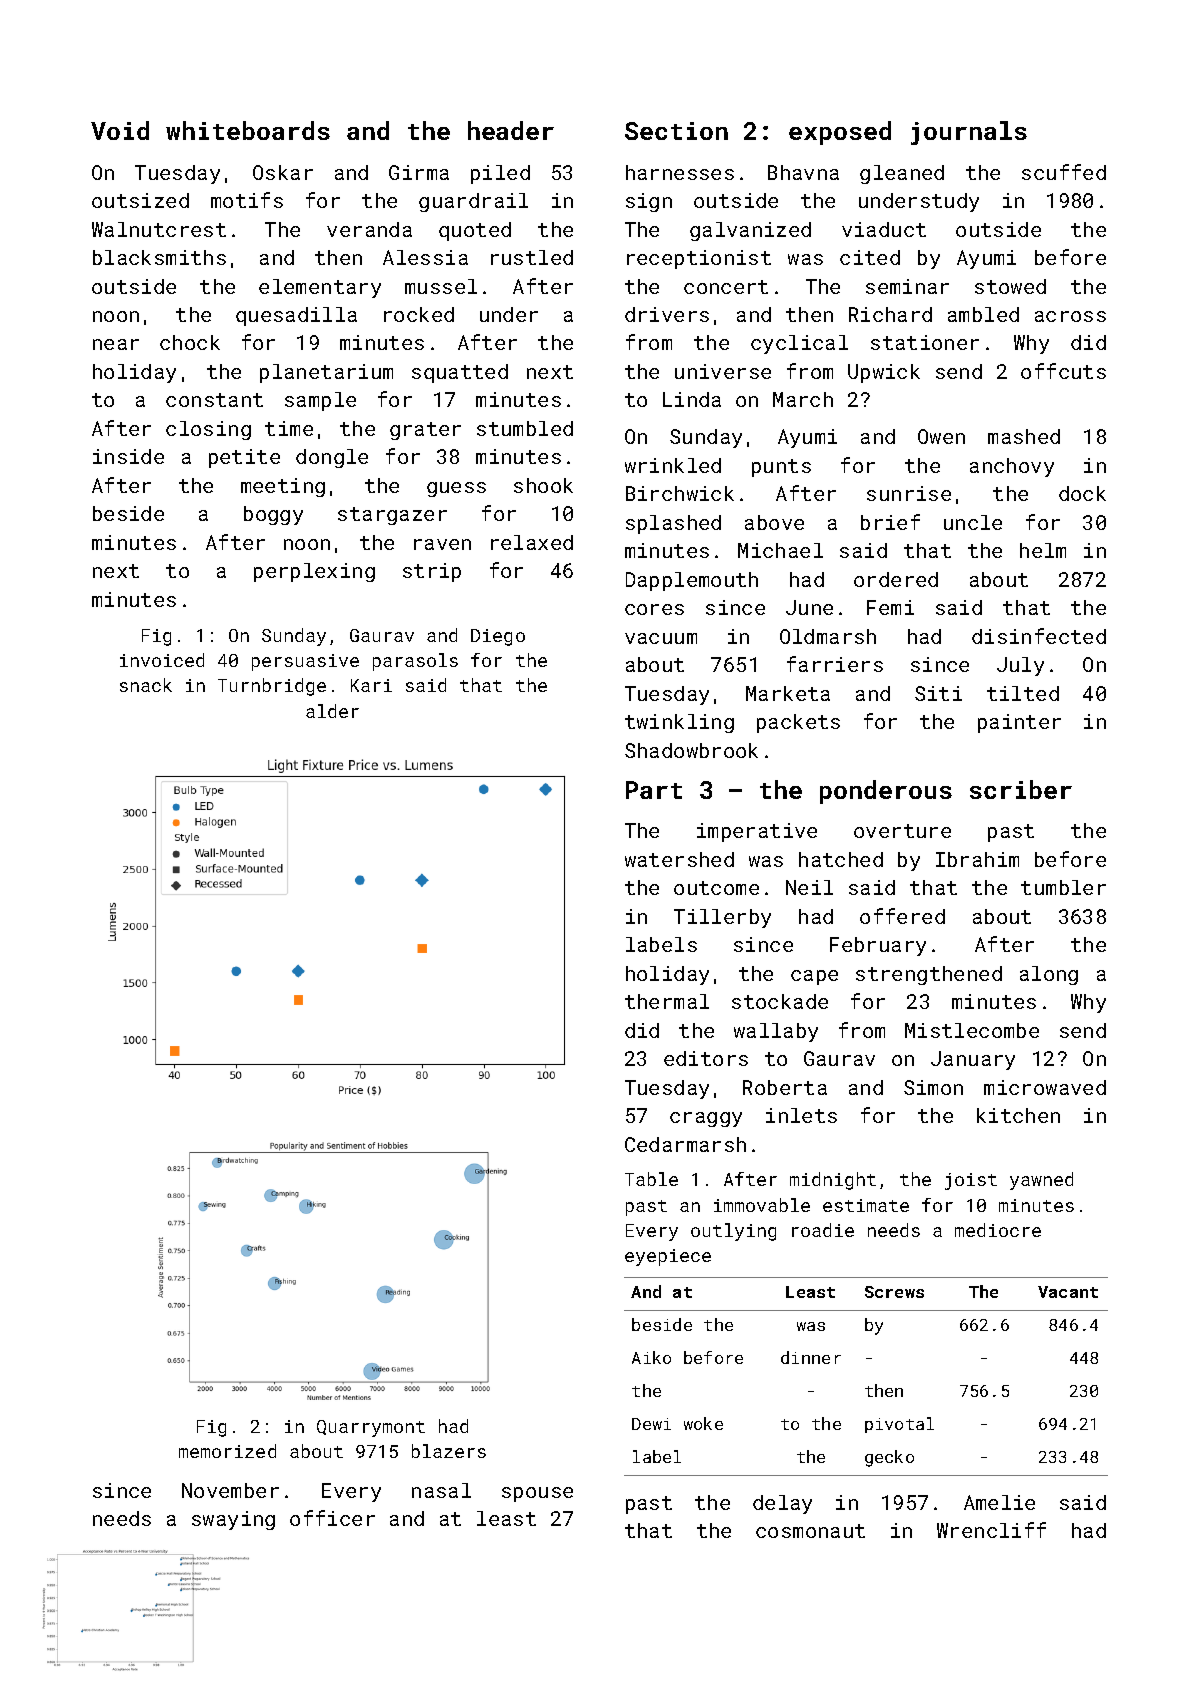 The height and width of the image is (1695, 1199). What do you see at coordinates (227, 1451) in the image?
I see `memorized` at bounding box center [227, 1451].
